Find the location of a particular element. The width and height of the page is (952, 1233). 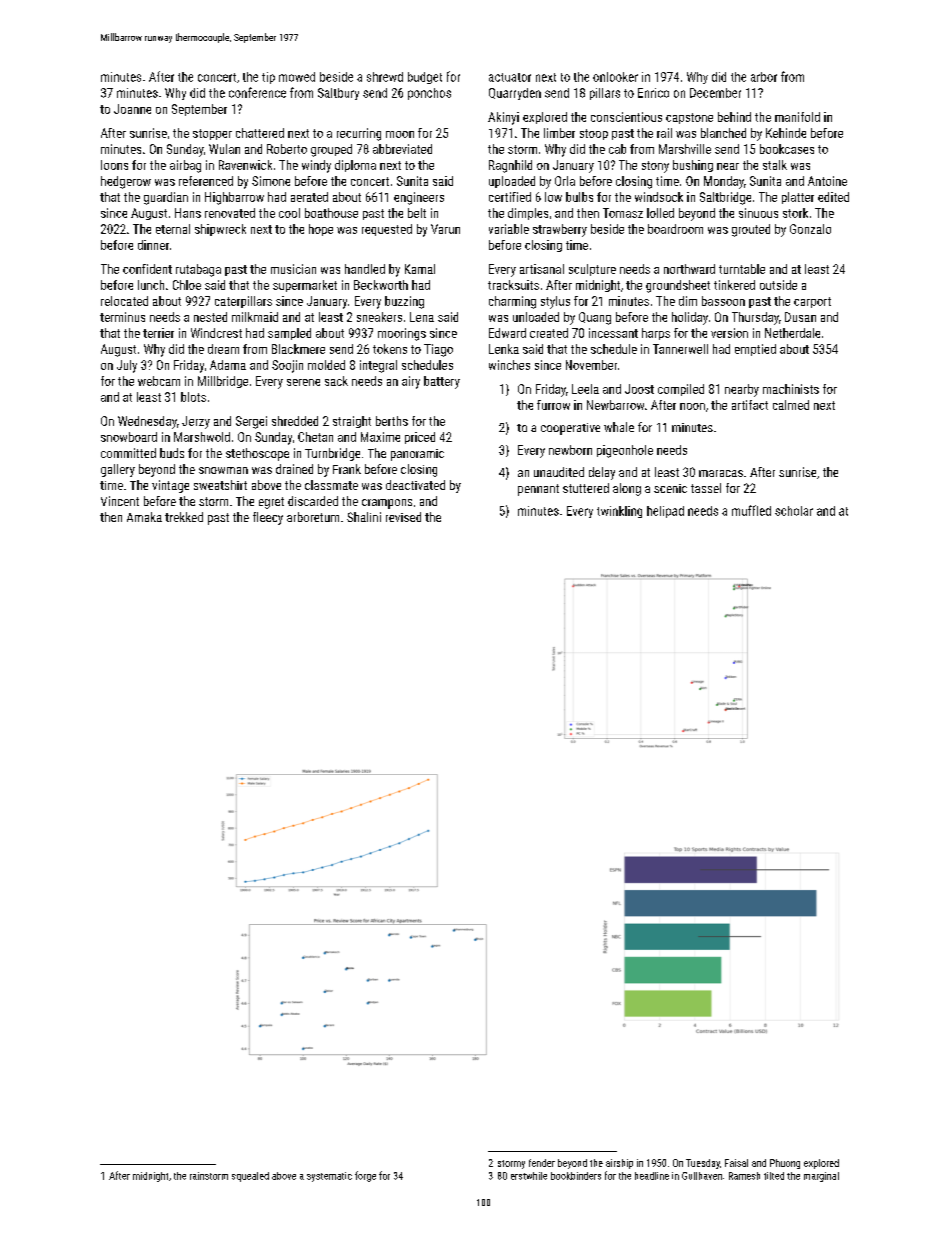

budget is located at coordinates (425, 78).
